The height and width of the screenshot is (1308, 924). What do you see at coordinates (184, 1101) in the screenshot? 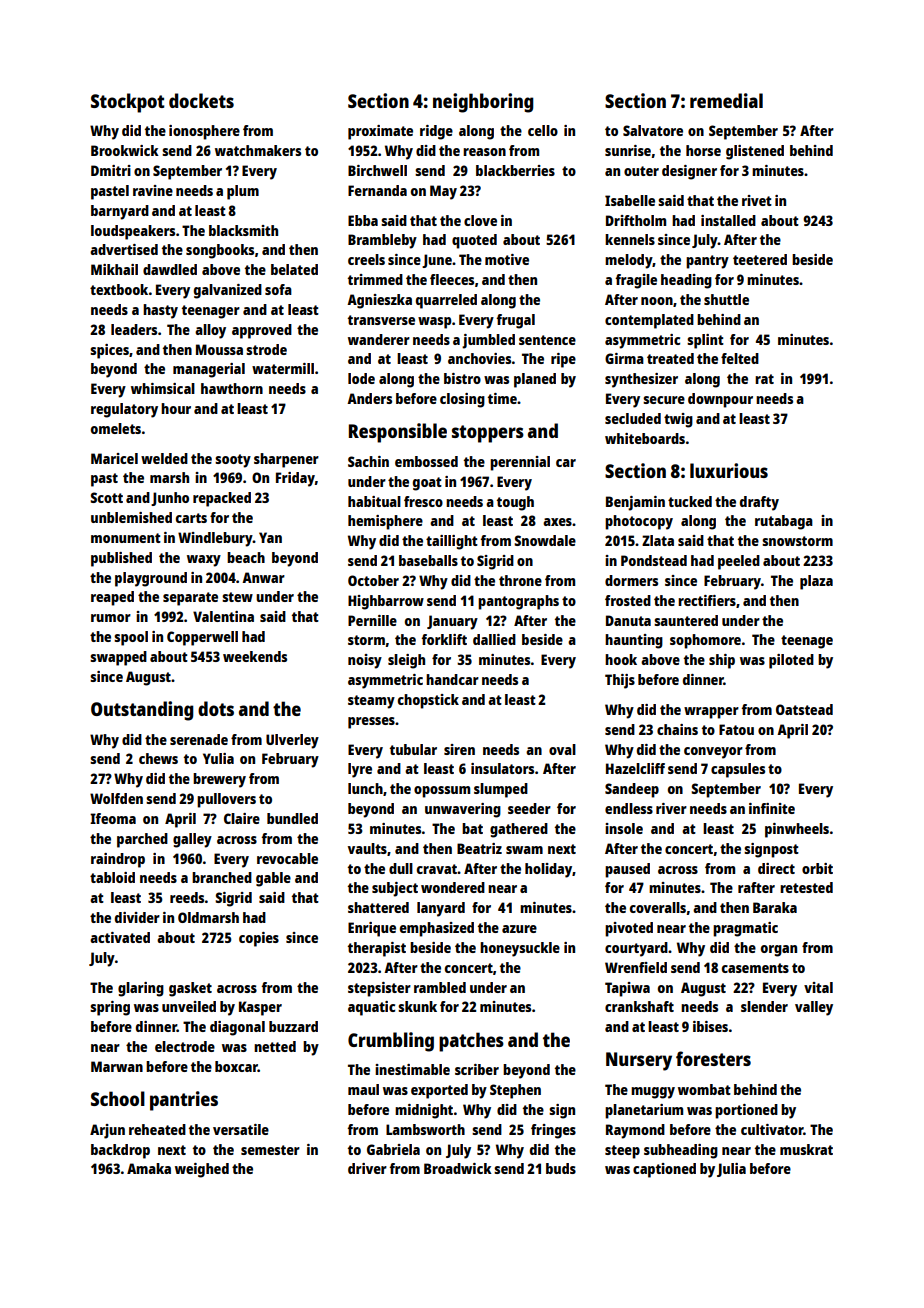
I see `pantries` at bounding box center [184, 1101].
